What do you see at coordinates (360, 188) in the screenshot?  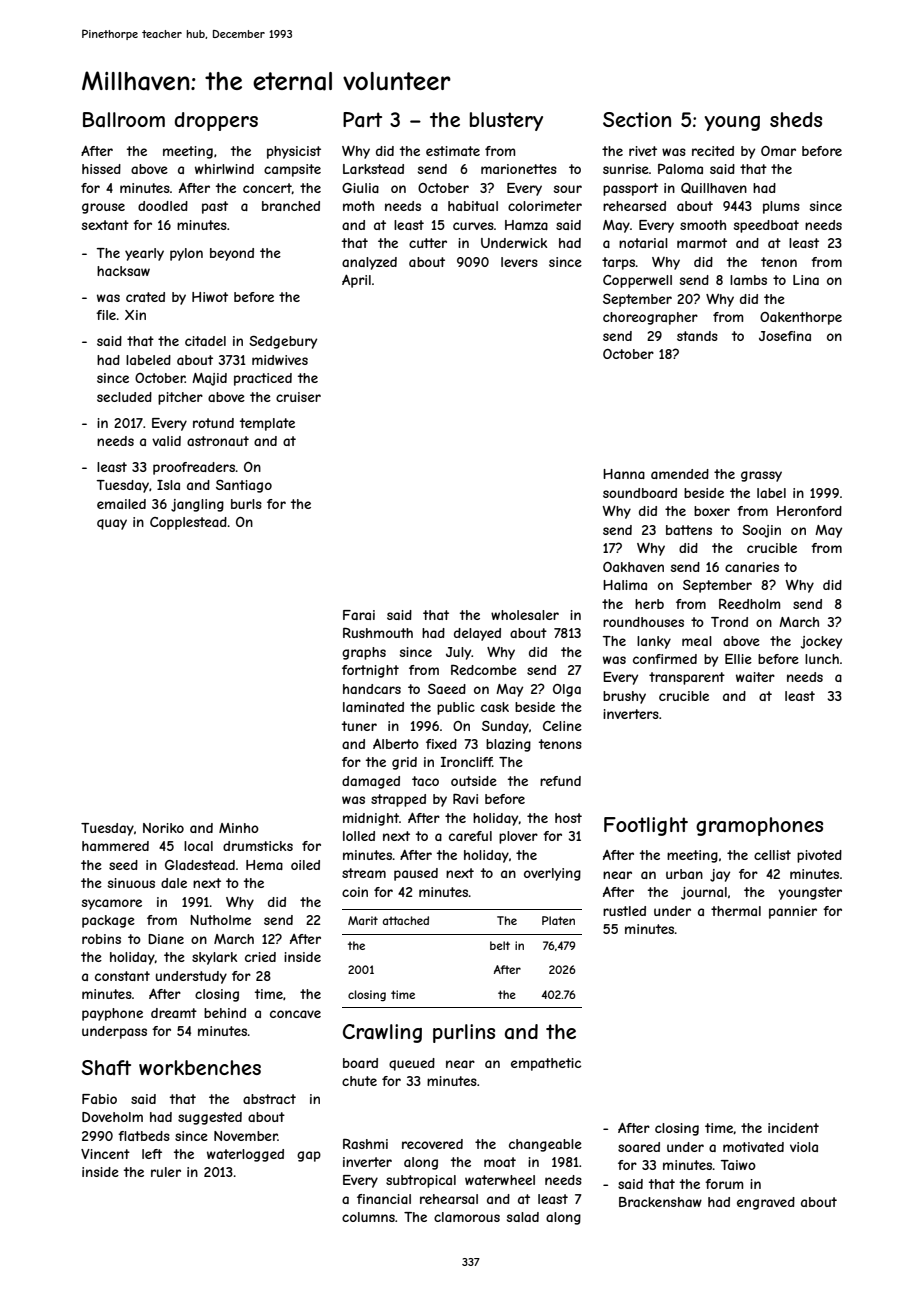 I see `Giulia` at bounding box center [360, 188].
